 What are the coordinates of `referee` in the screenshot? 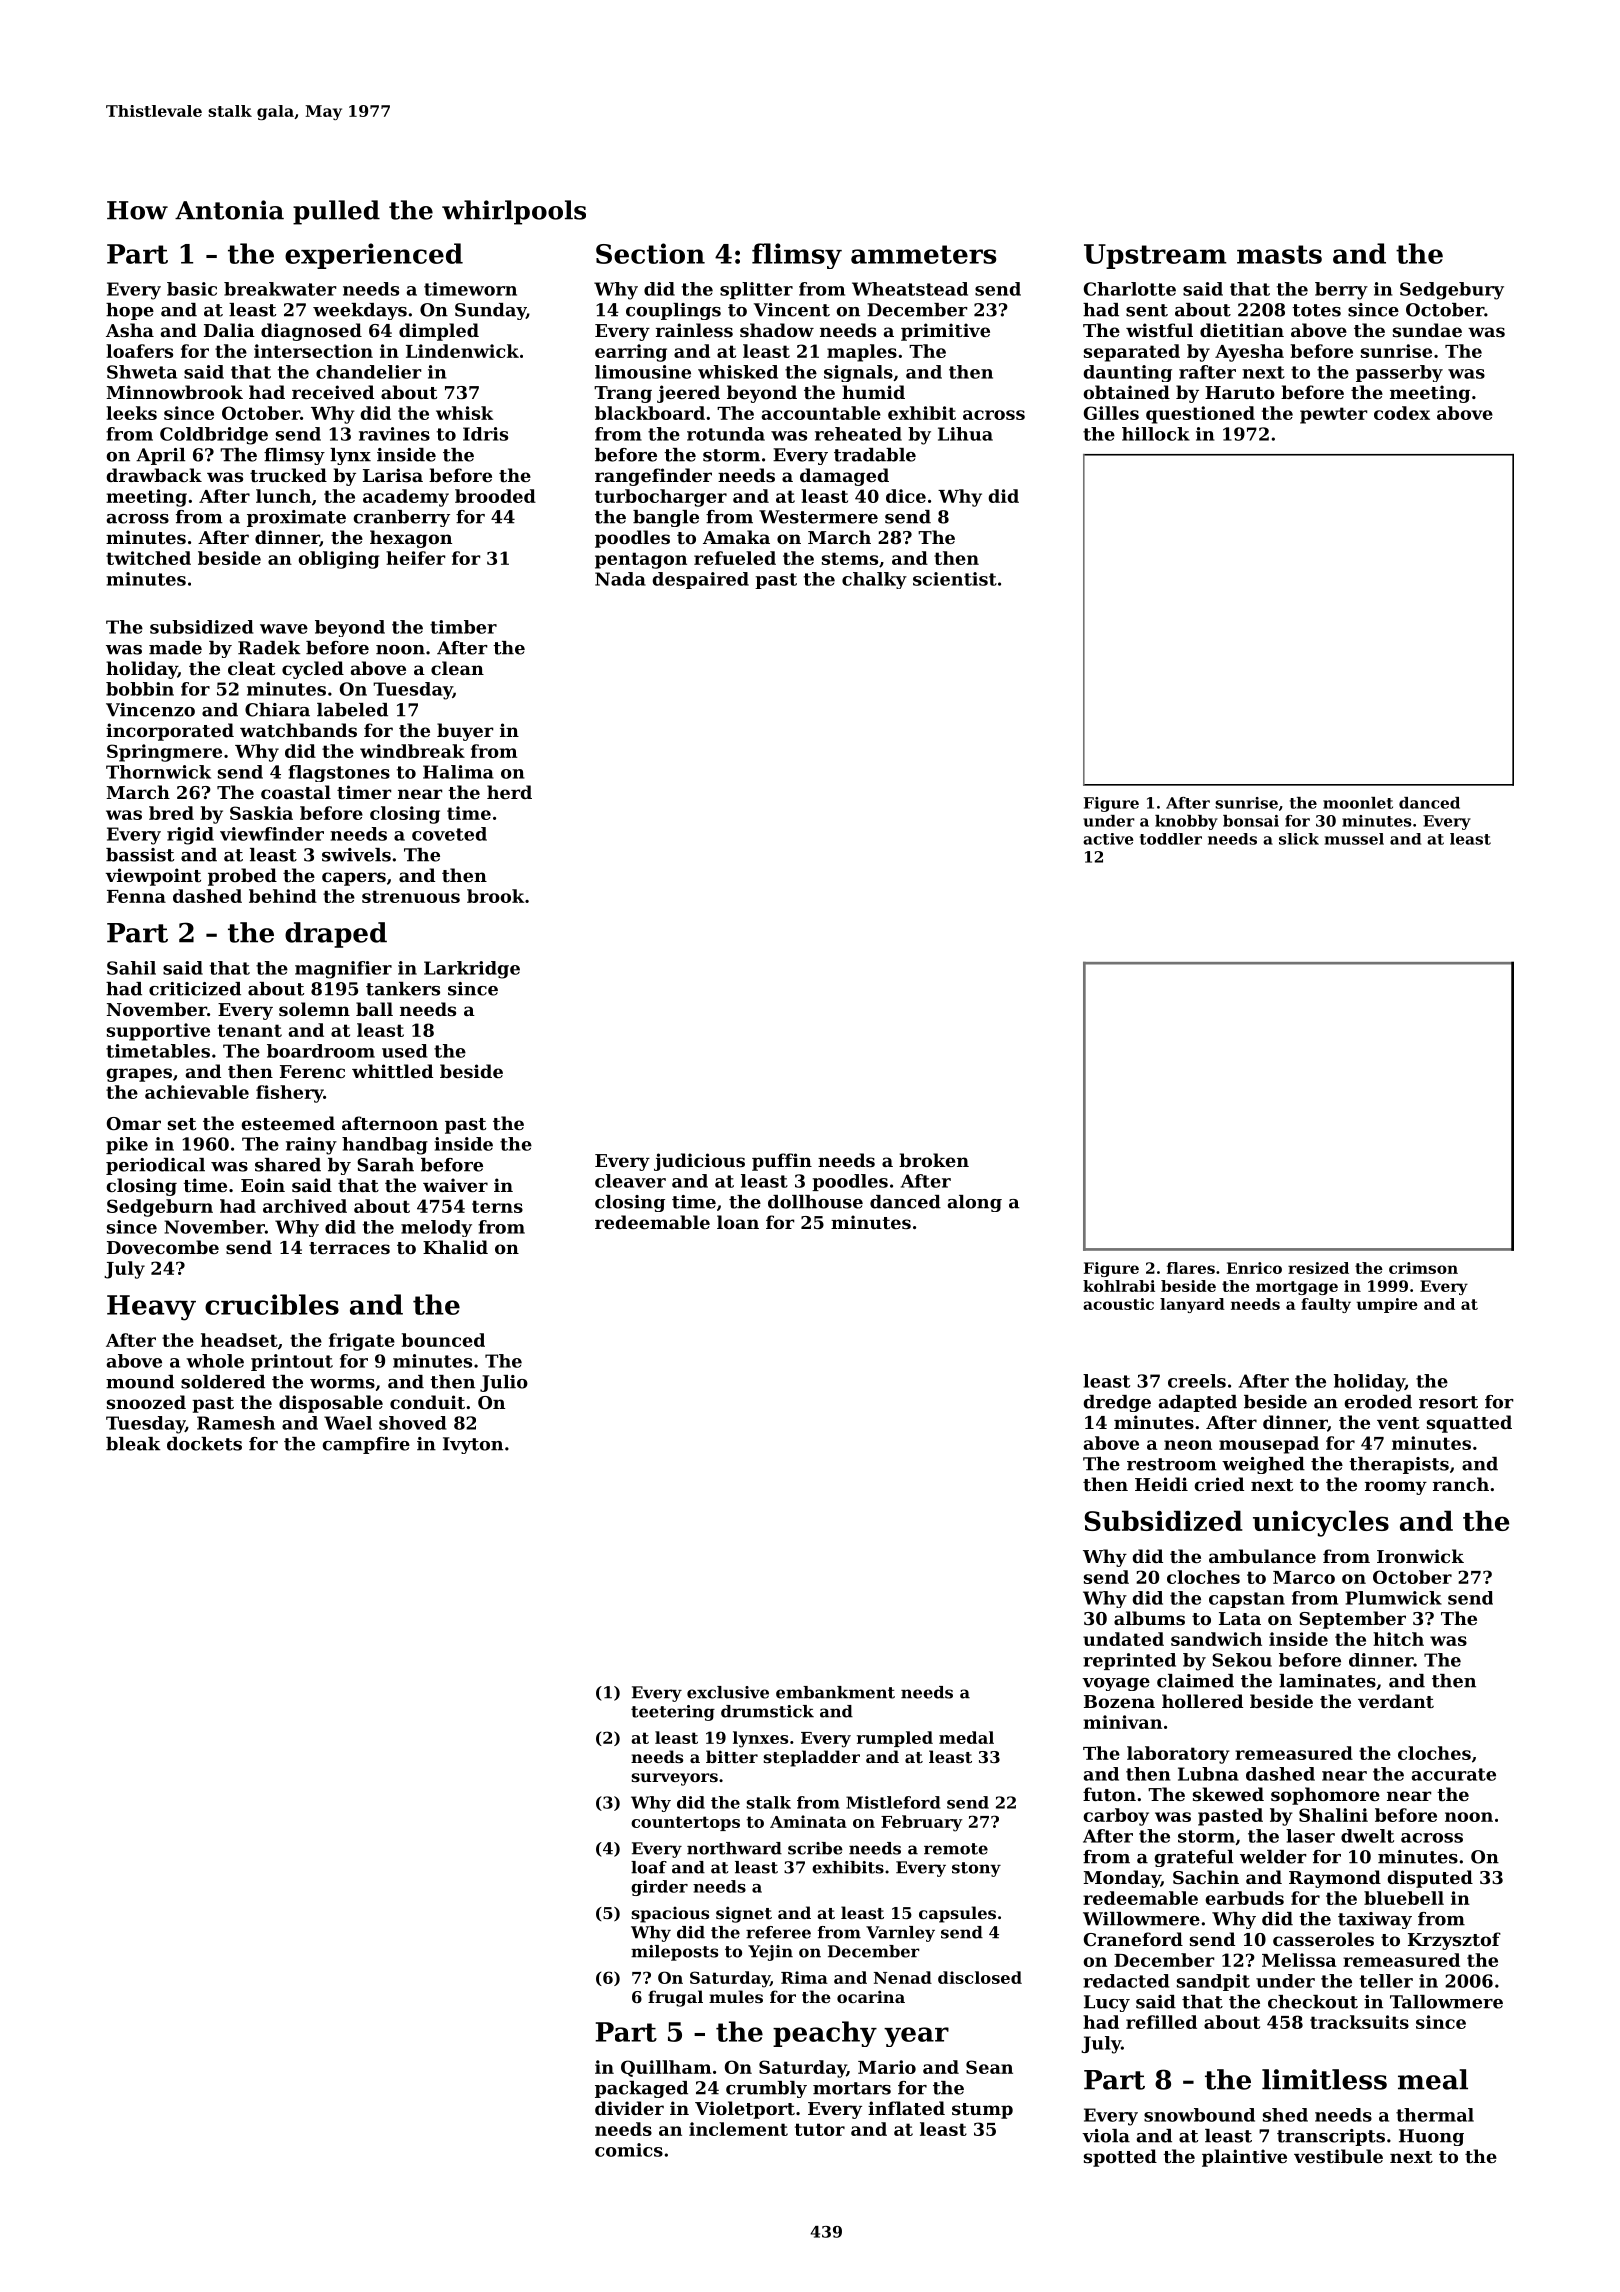 It's located at (778, 1932).
